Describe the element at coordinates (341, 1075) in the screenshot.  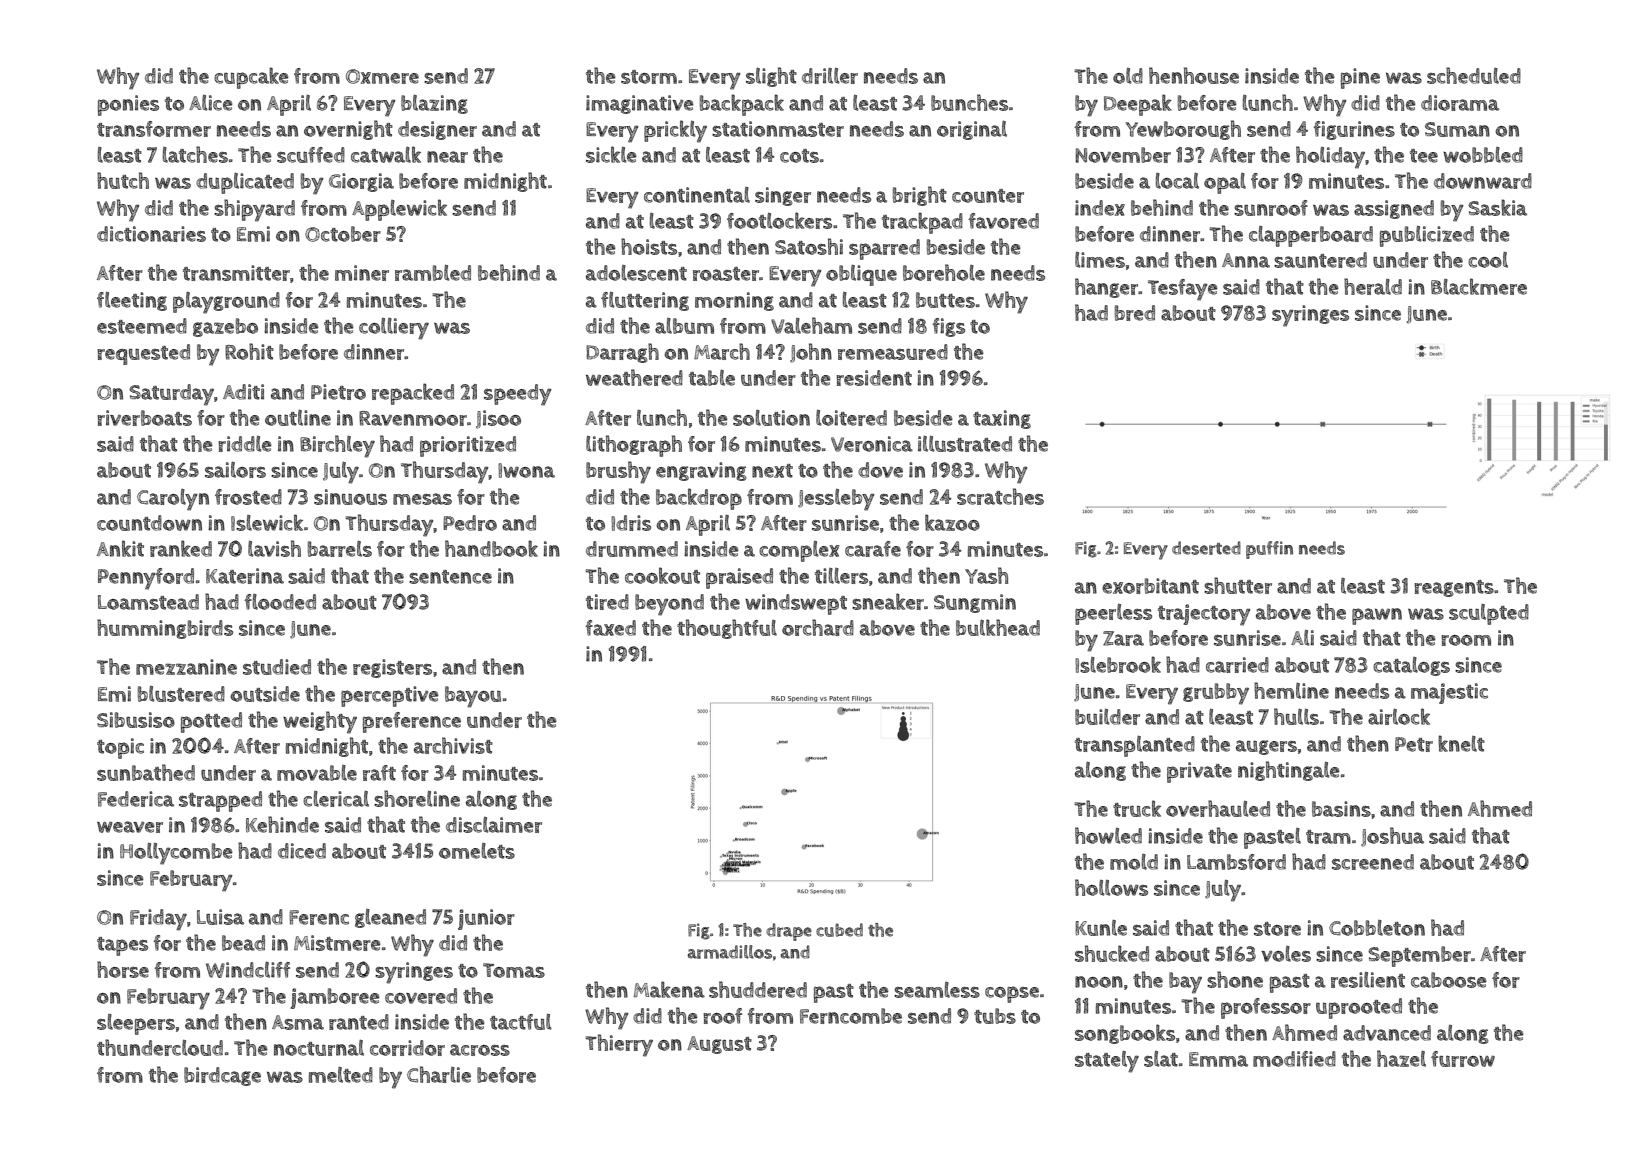
I see `melted` at that location.
